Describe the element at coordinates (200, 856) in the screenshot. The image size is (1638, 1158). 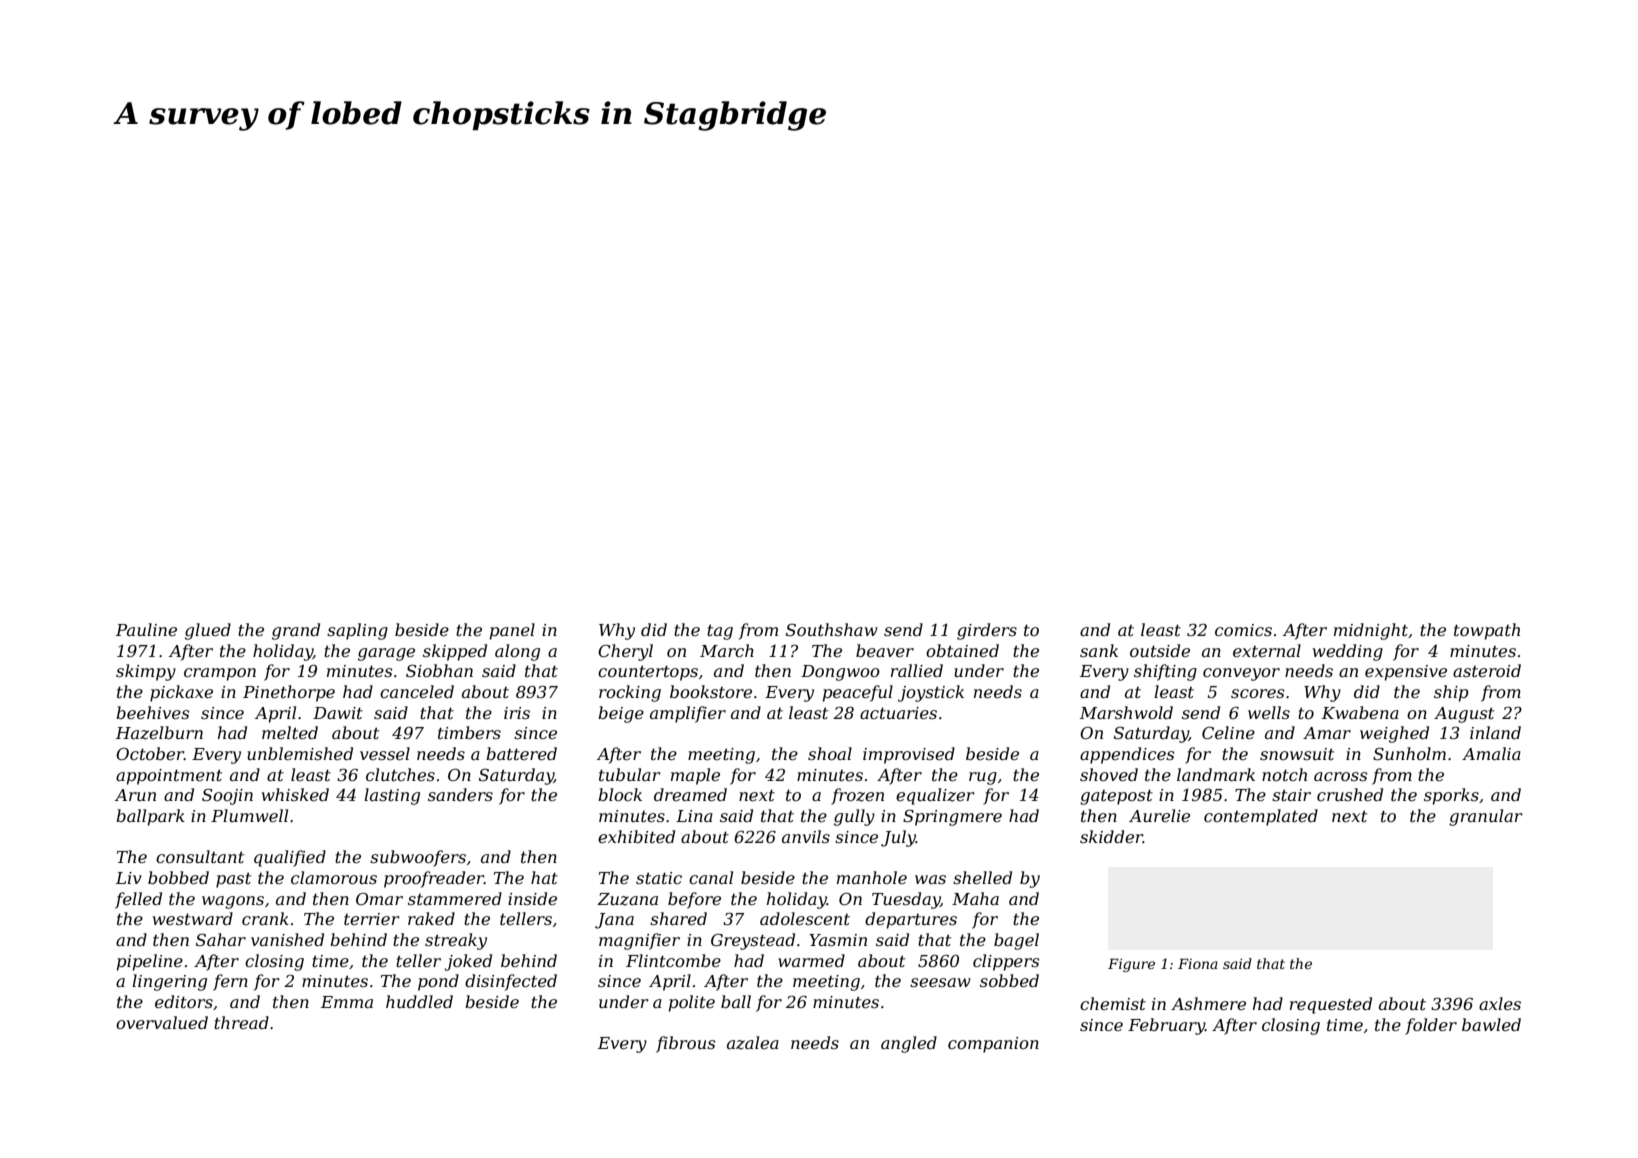
I see `consultant` at that location.
